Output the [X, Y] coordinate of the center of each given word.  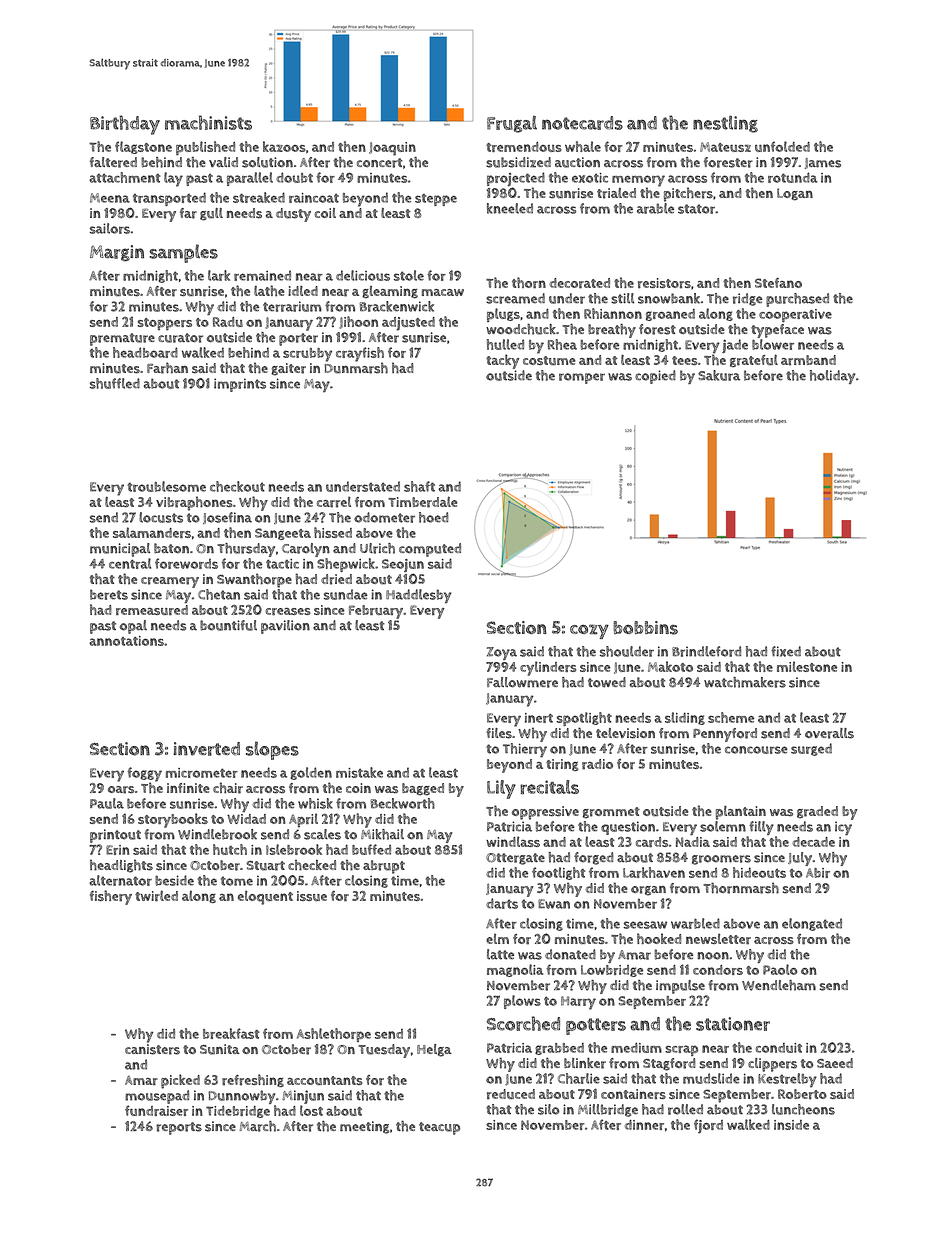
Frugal [512, 124]
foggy [144, 774]
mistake [359, 772]
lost [311, 1110]
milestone [807, 666]
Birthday [125, 125]
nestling [725, 124]
